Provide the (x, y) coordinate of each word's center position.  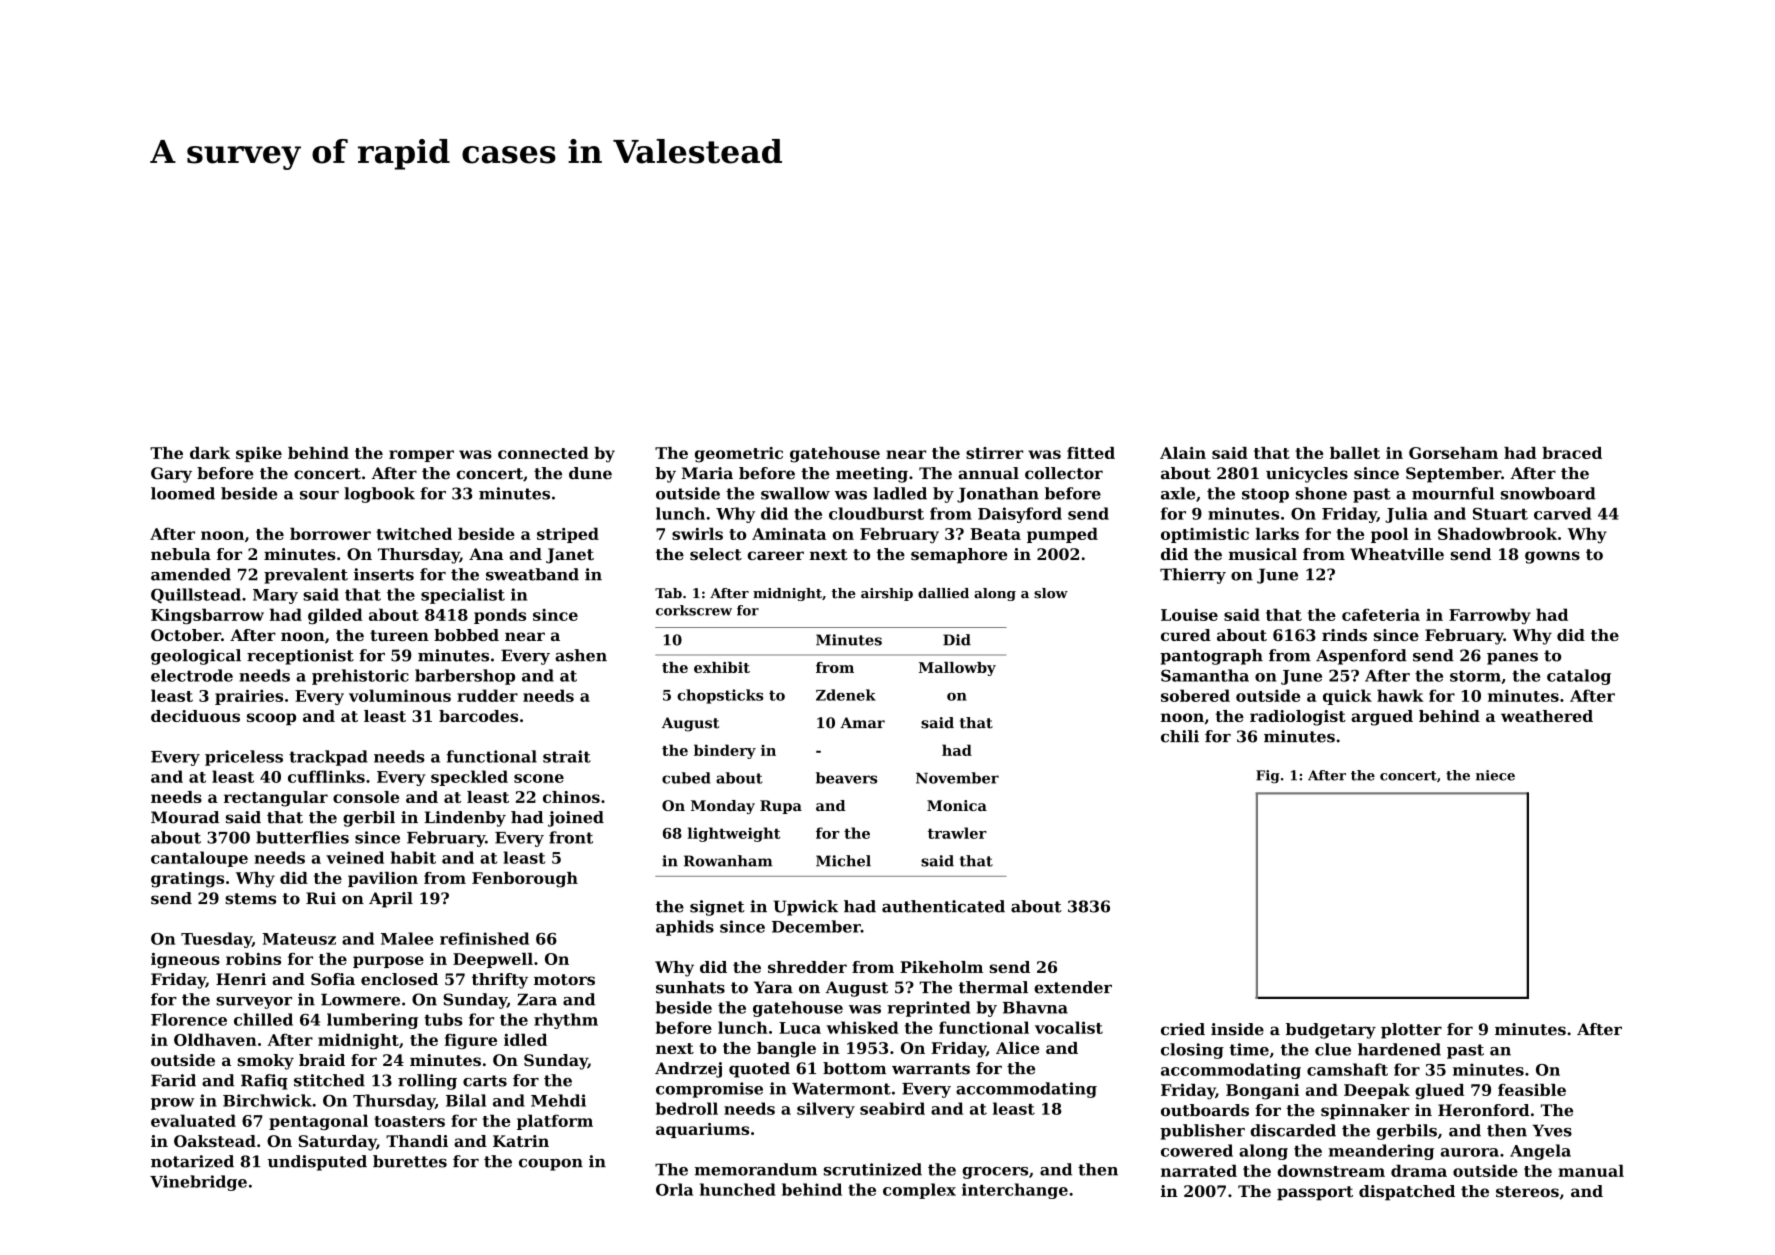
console (366, 797)
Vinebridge (198, 1183)
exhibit (722, 667)
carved (1562, 513)
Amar (862, 723)
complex (919, 1191)
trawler (957, 833)
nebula (181, 554)
